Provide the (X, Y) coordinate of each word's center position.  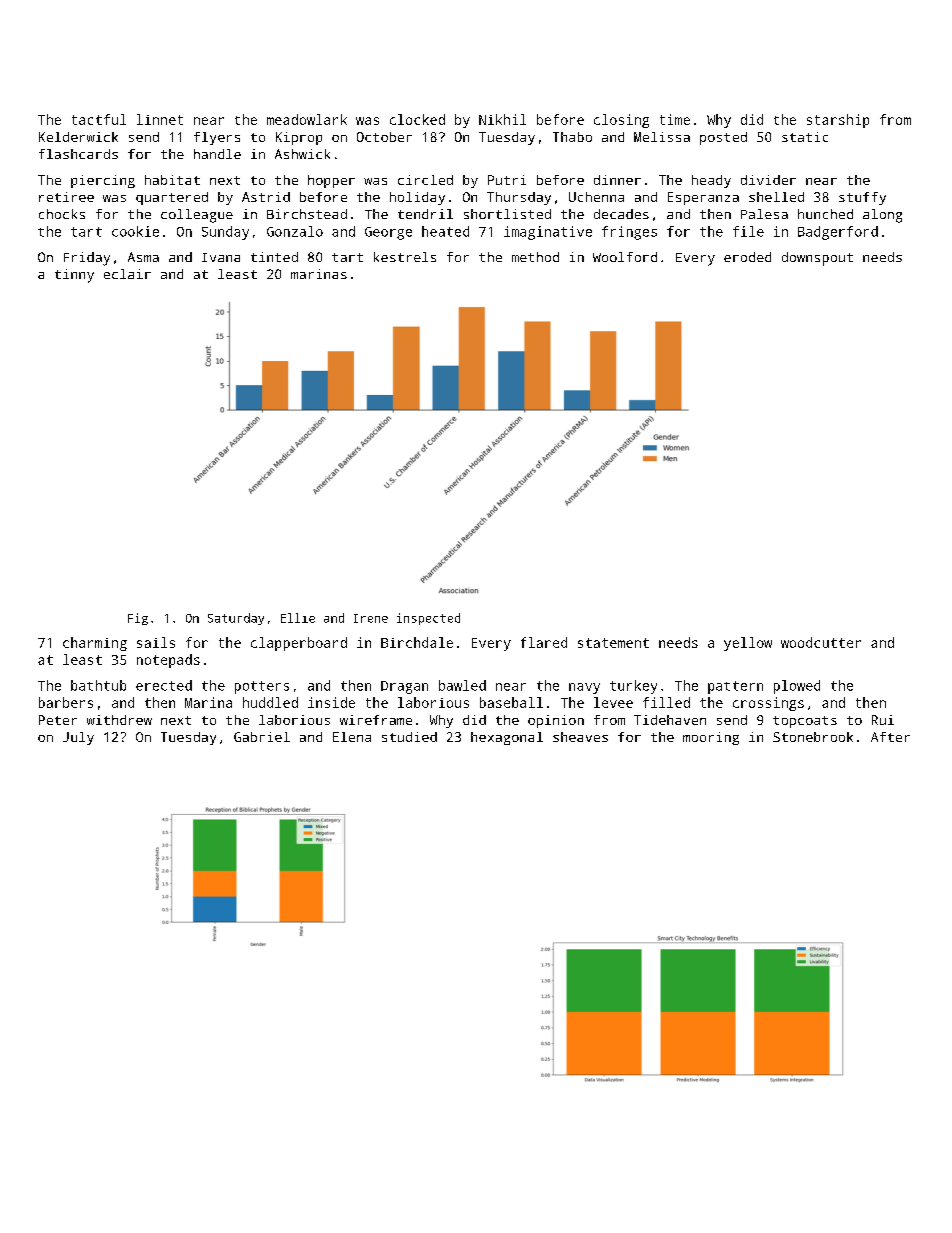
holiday (417, 198)
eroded (747, 257)
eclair (127, 274)
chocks (62, 214)
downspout (817, 259)
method (535, 257)
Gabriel (262, 737)
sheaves (580, 737)
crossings (768, 704)
